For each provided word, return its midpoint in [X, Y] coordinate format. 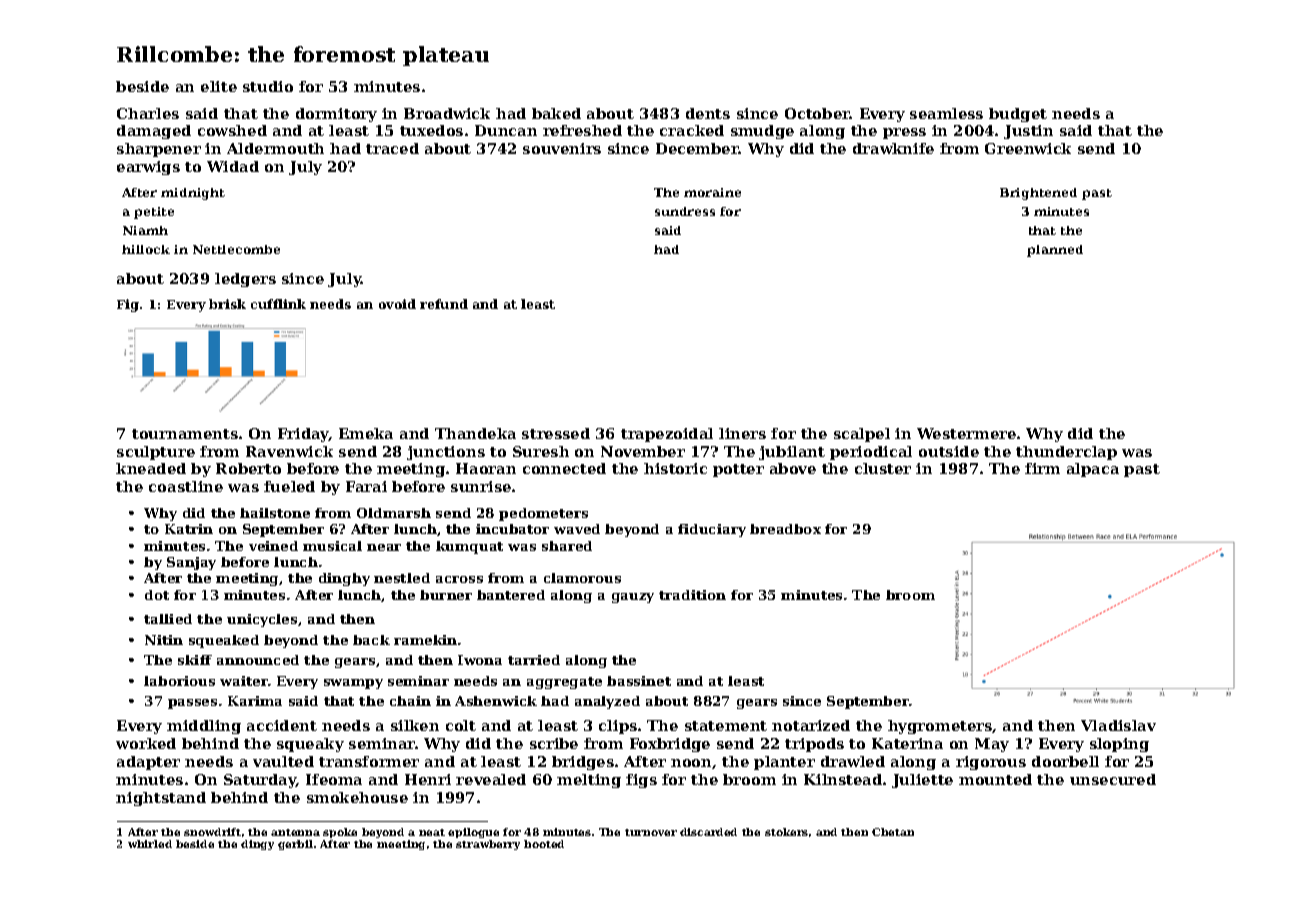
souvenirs [562, 148]
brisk [227, 304]
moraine [712, 192]
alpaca [1093, 470]
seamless [946, 113]
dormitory [336, 115]
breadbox [785, 529]
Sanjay [191, 563]
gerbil [295, 845]
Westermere [966, 433]
